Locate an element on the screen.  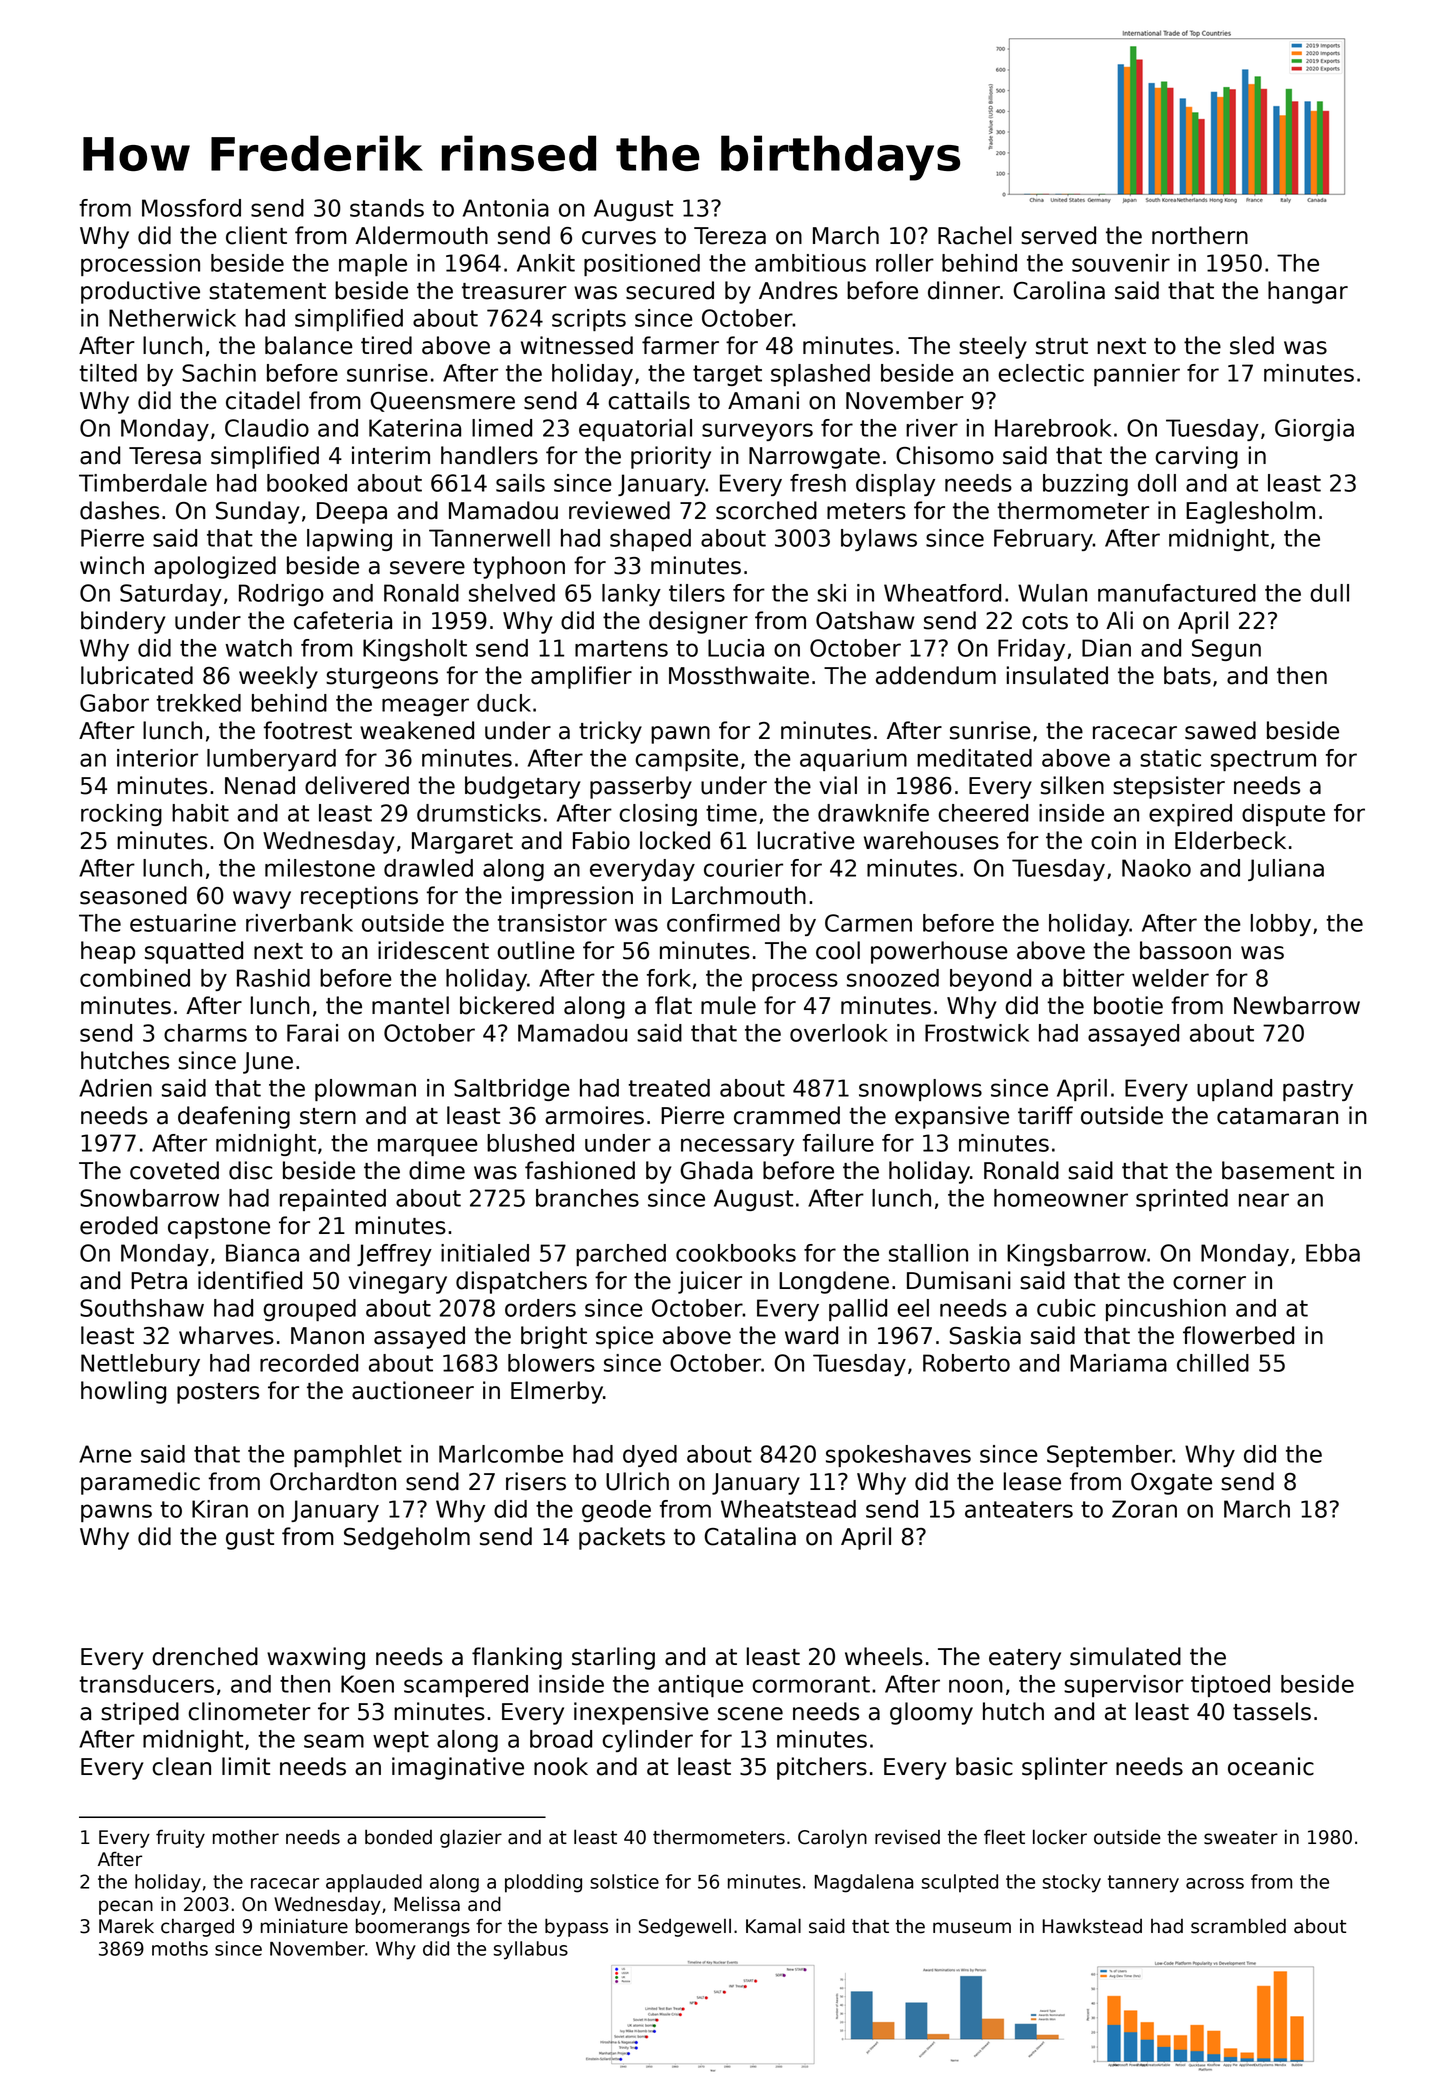
Katerina is located at coordinates (415, 428).
